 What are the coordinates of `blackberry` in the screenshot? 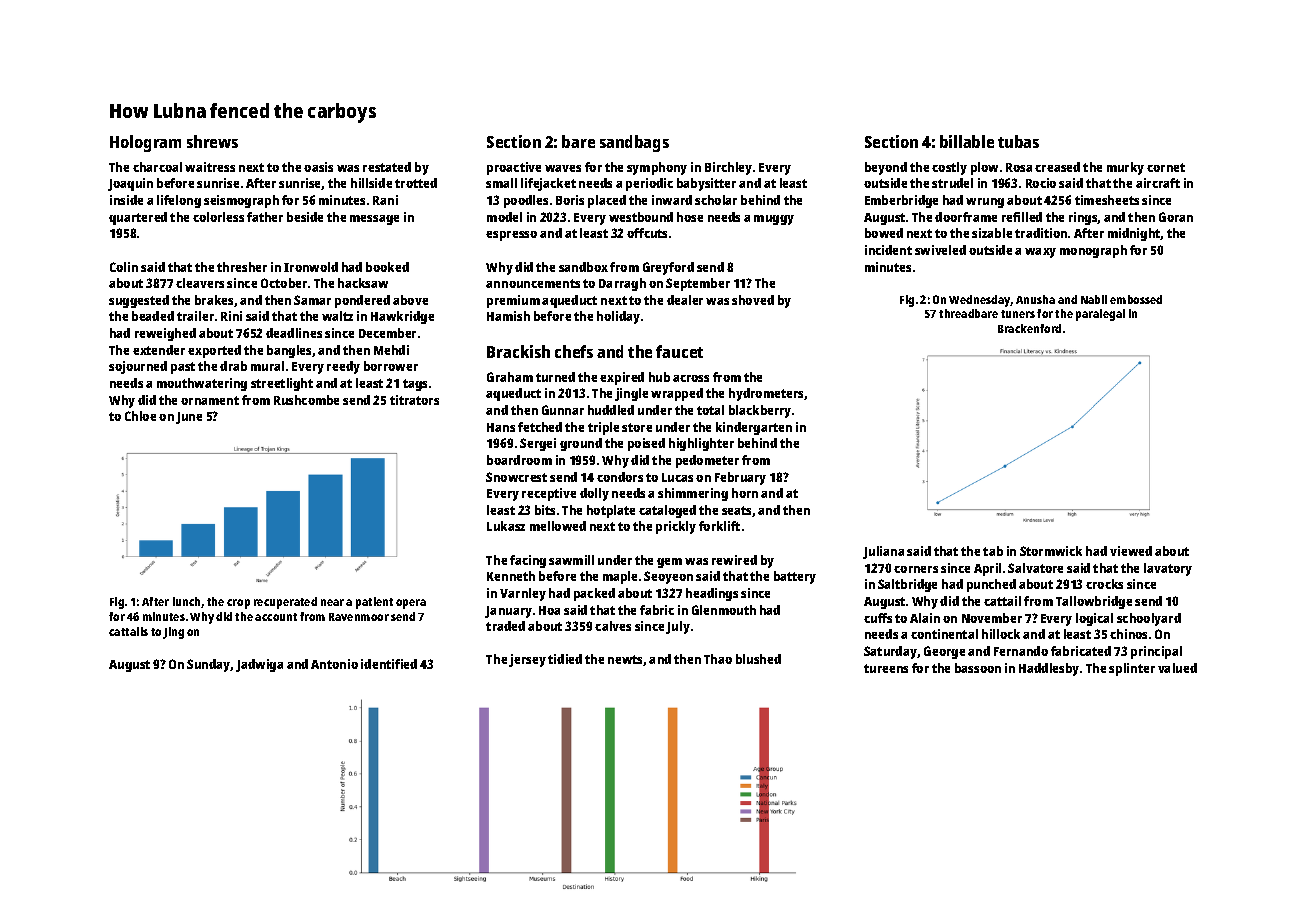 It's located at (760, 411).
